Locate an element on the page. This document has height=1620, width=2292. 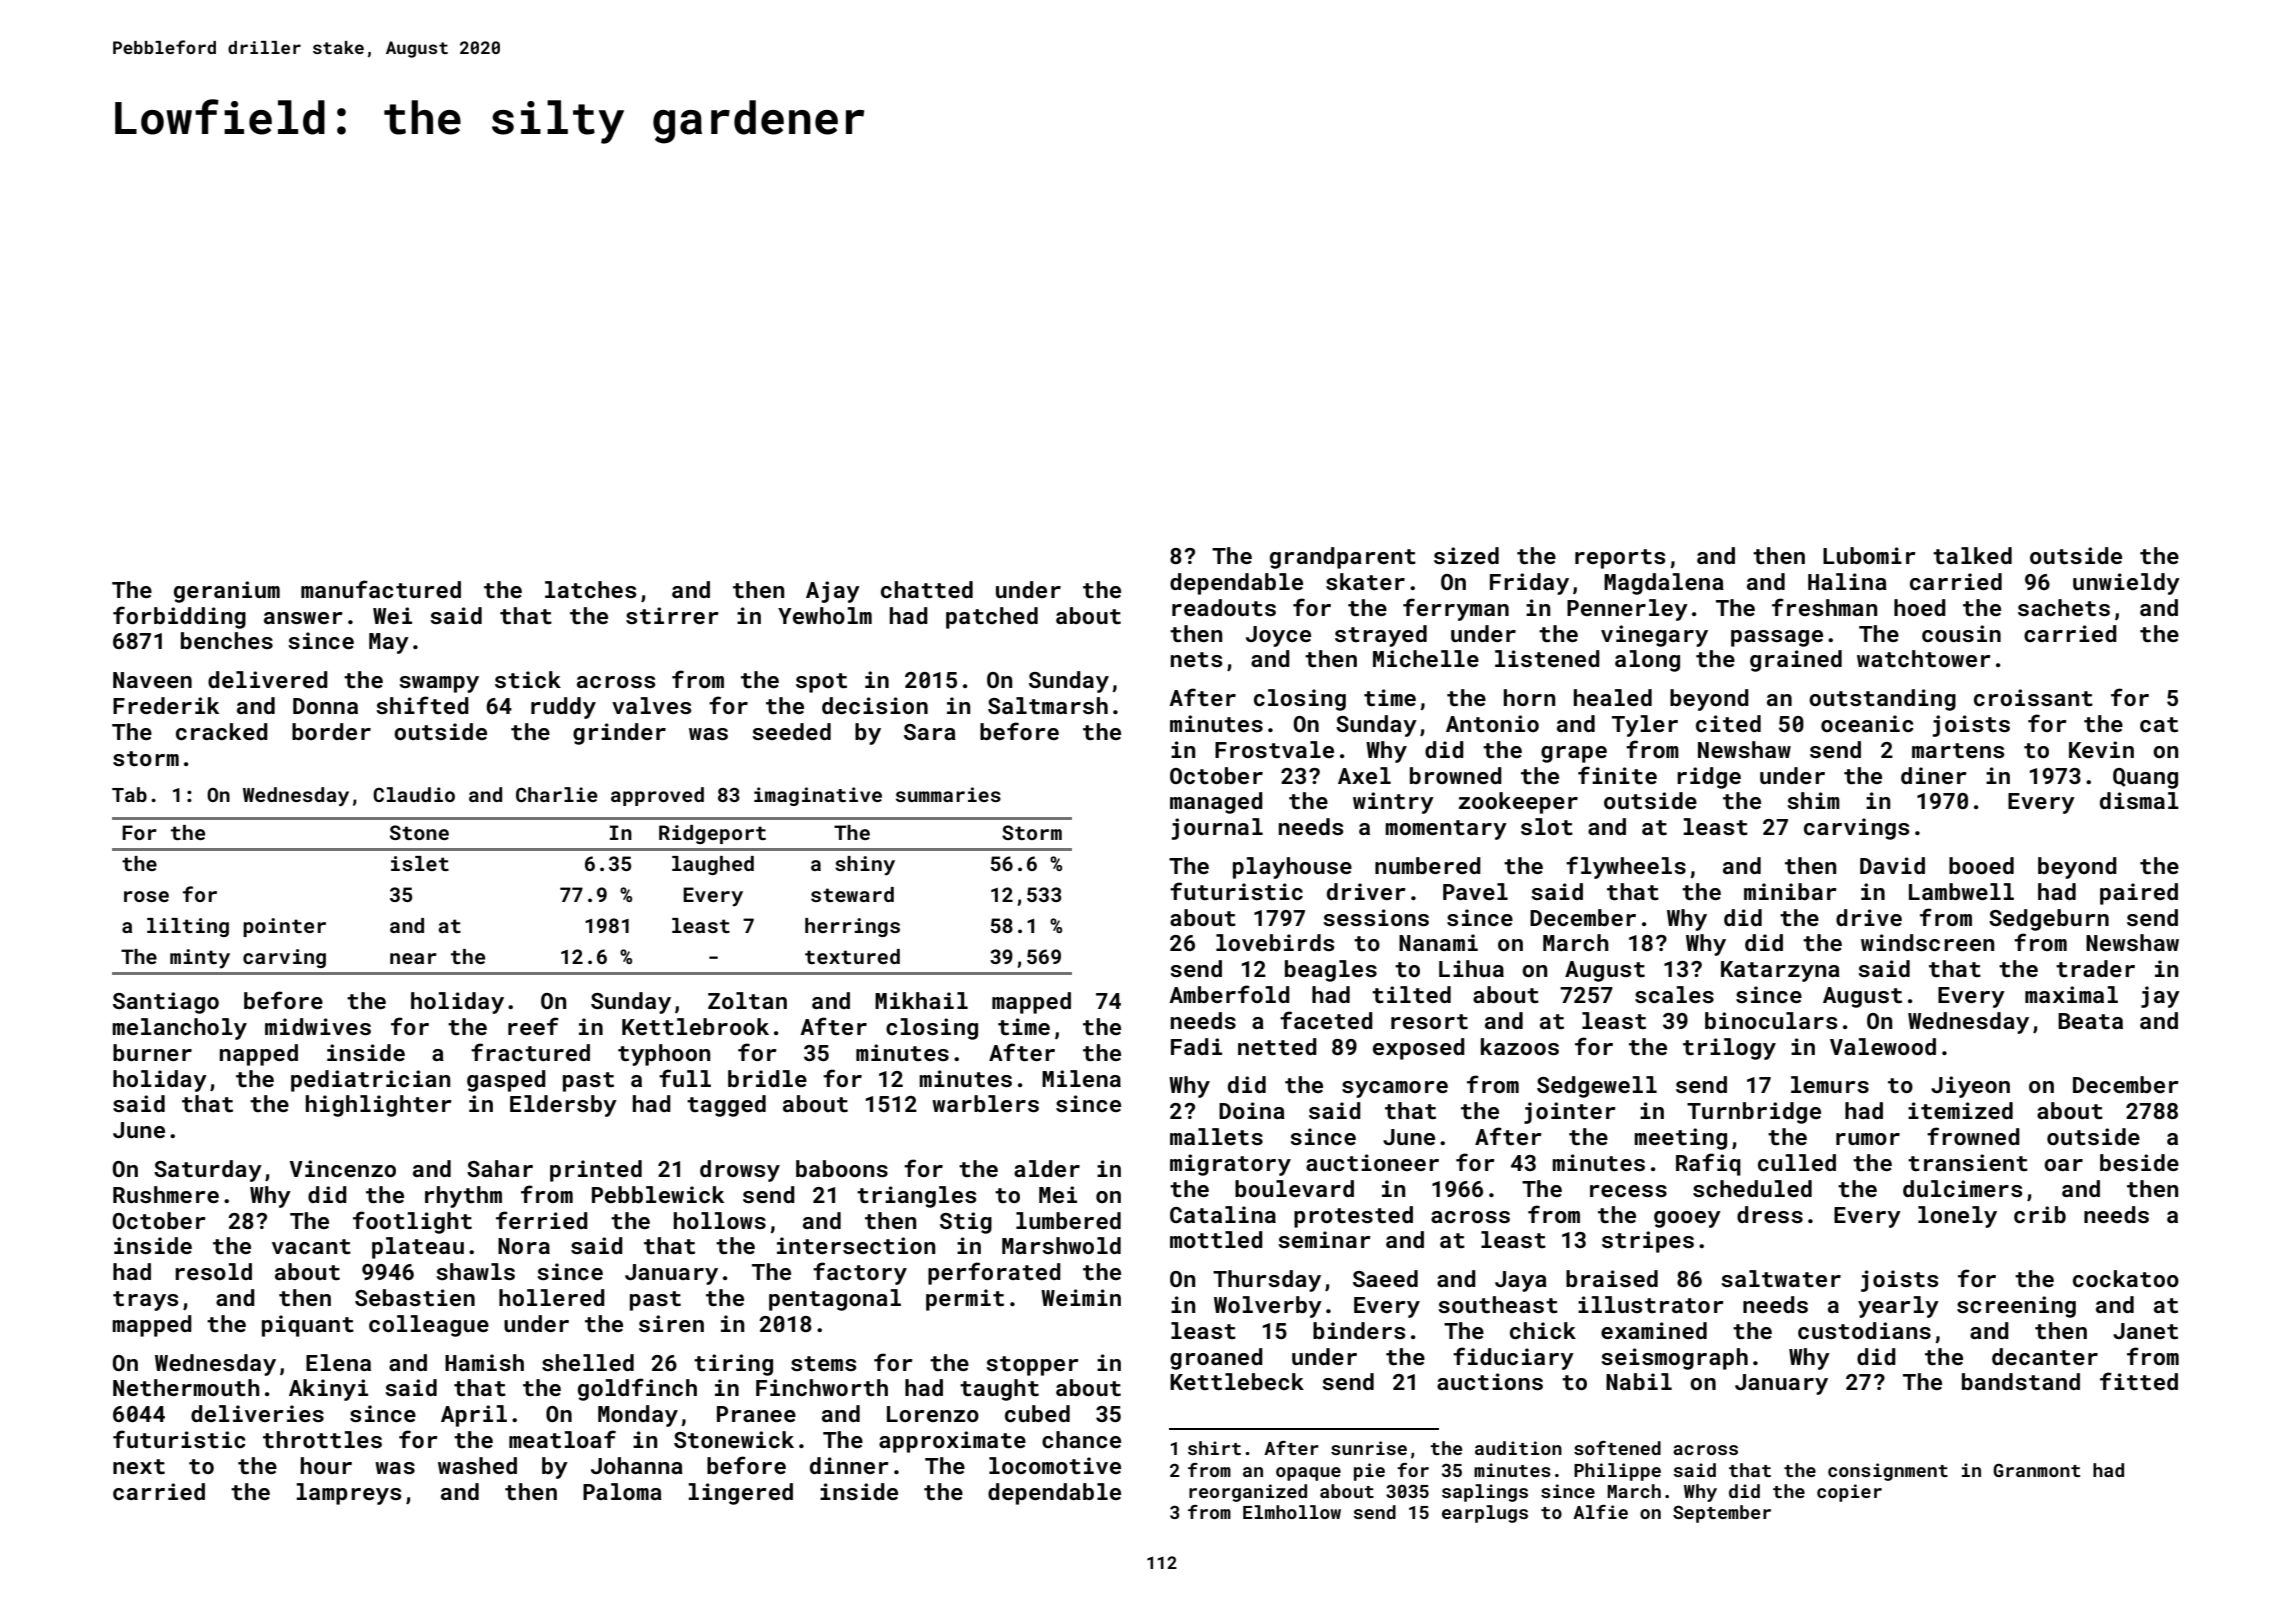
Michelle is located at coordinates (1426, 658).
